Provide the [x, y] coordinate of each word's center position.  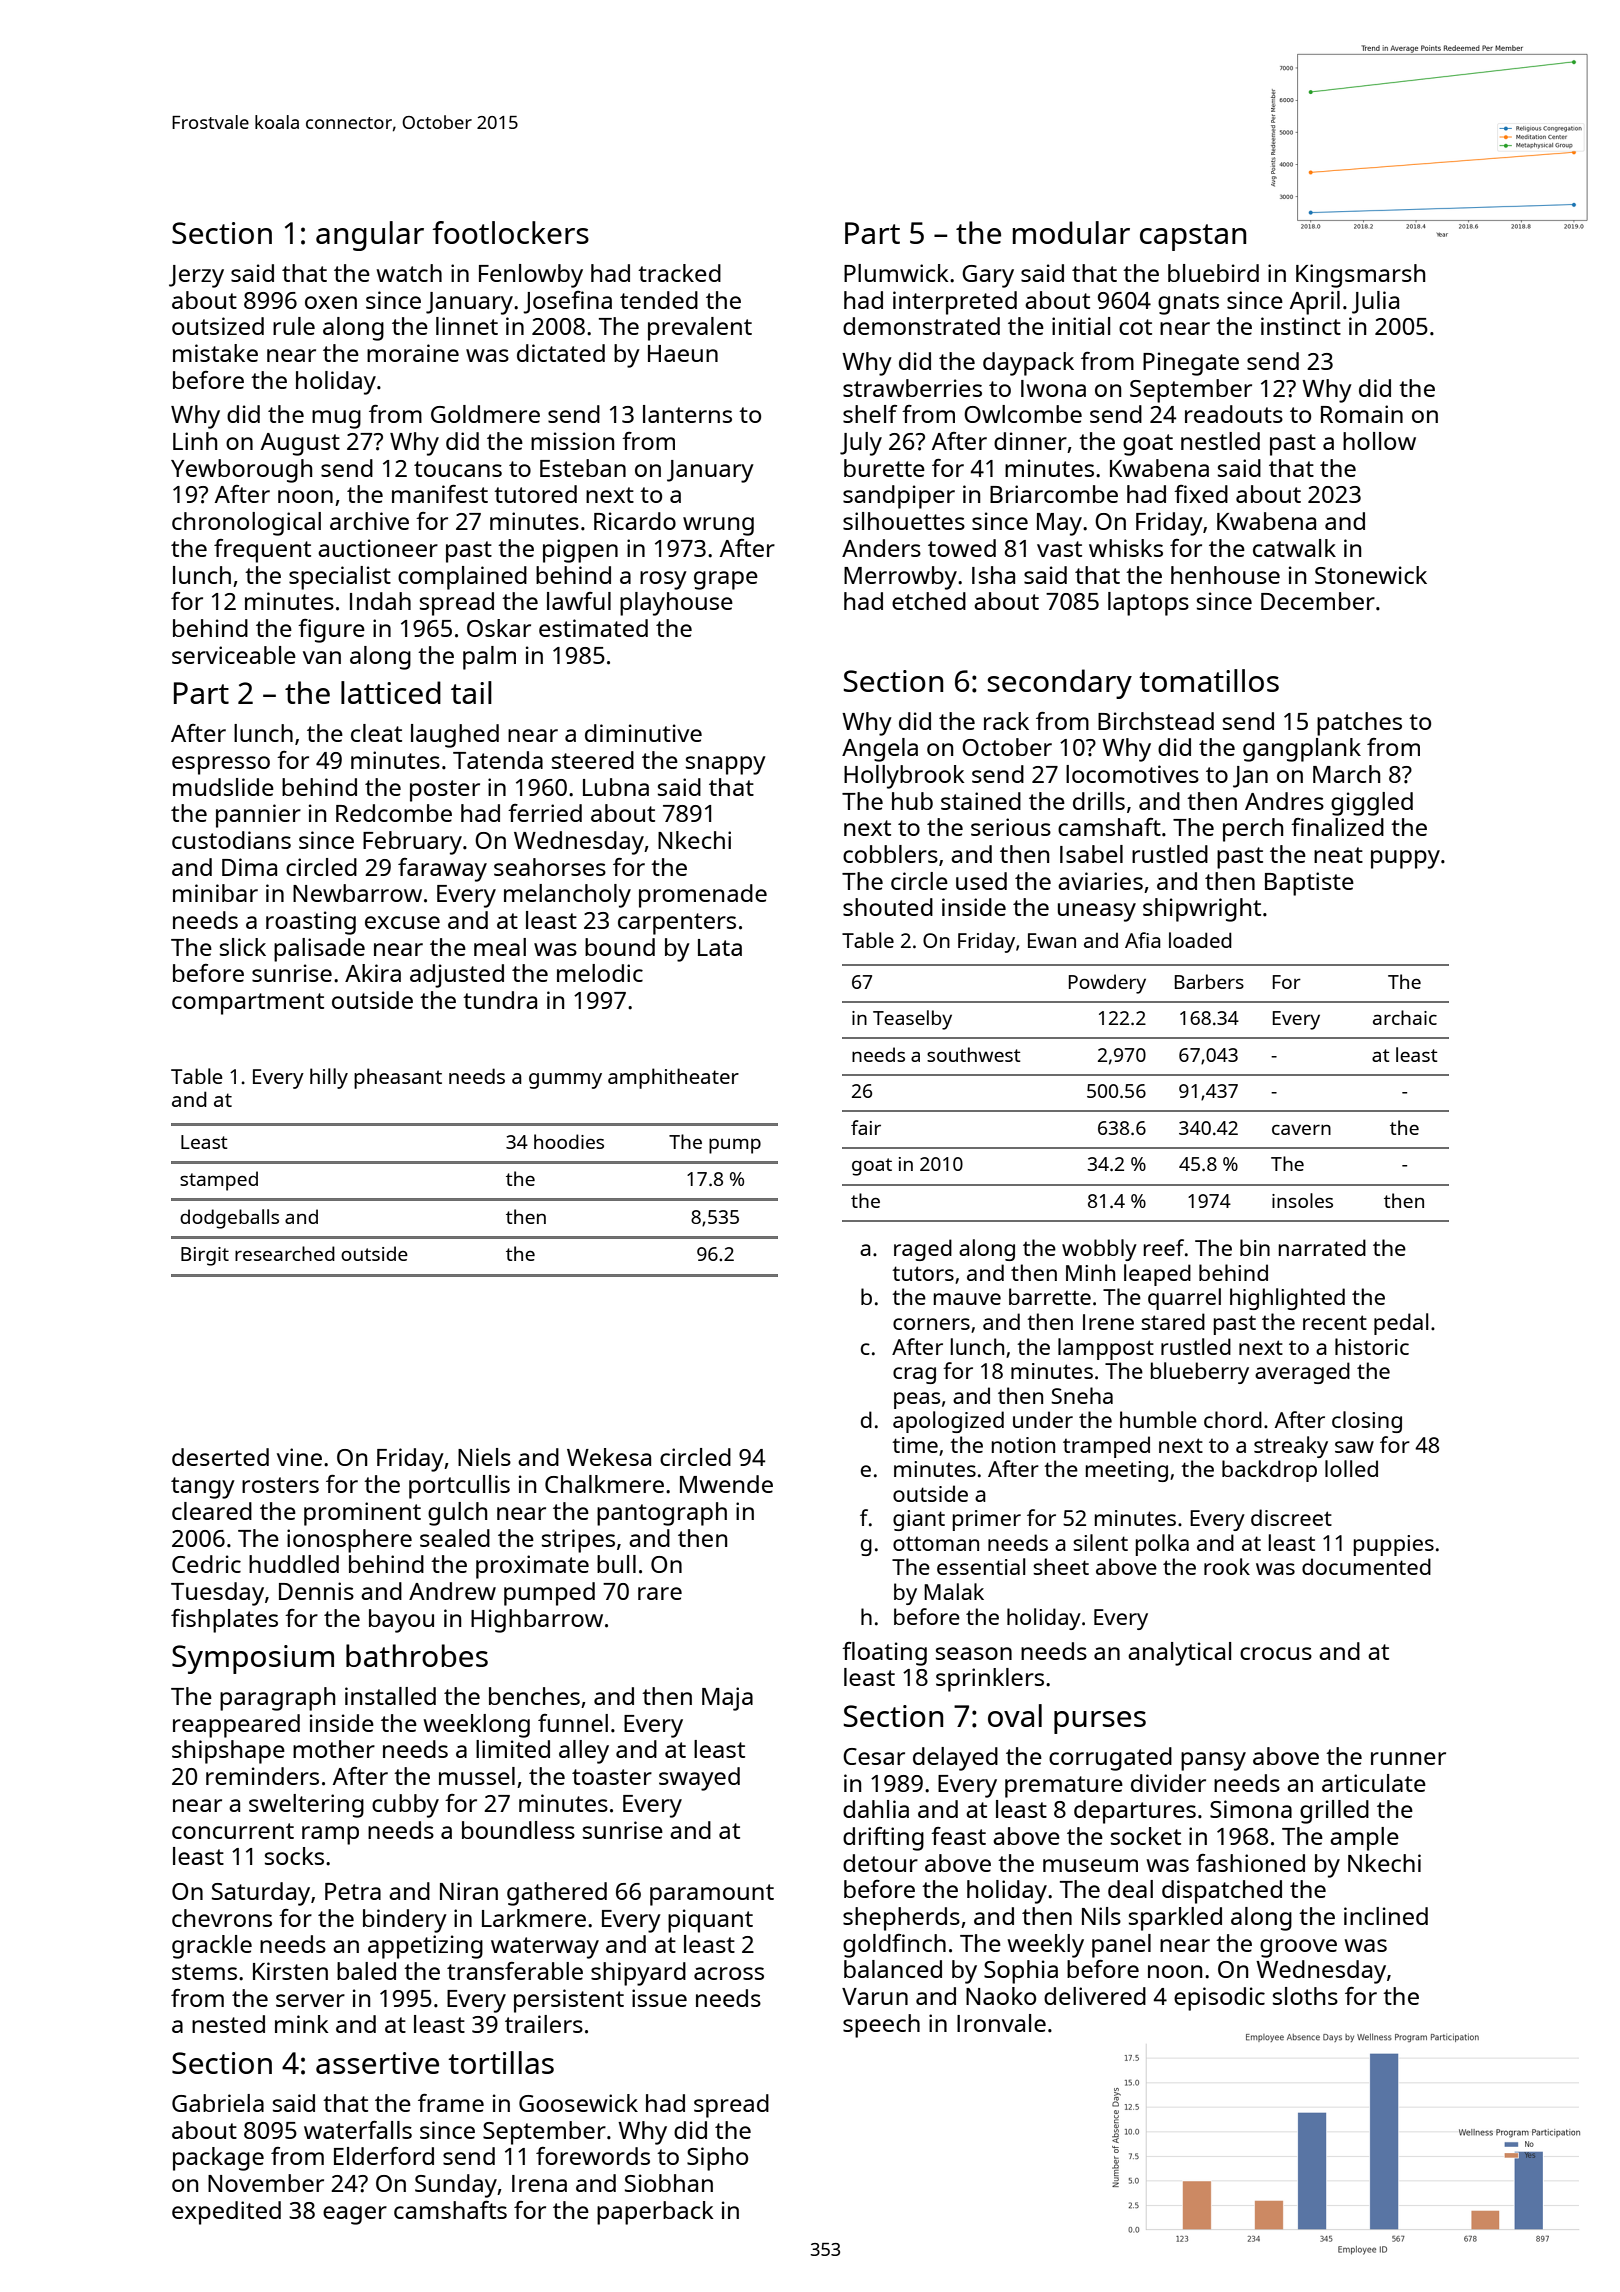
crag [914, 1375]
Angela [880, 750]
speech [881, 2026]
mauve [967, 1299]
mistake [215, 353]
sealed [455, 1538]
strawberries [912, 388]
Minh [1090, 1272]
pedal [1401, 1324]
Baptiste [1309, 884]
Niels [484, 1457]
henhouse [1225, 575]
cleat [376, 733]
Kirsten [290, 1971]
